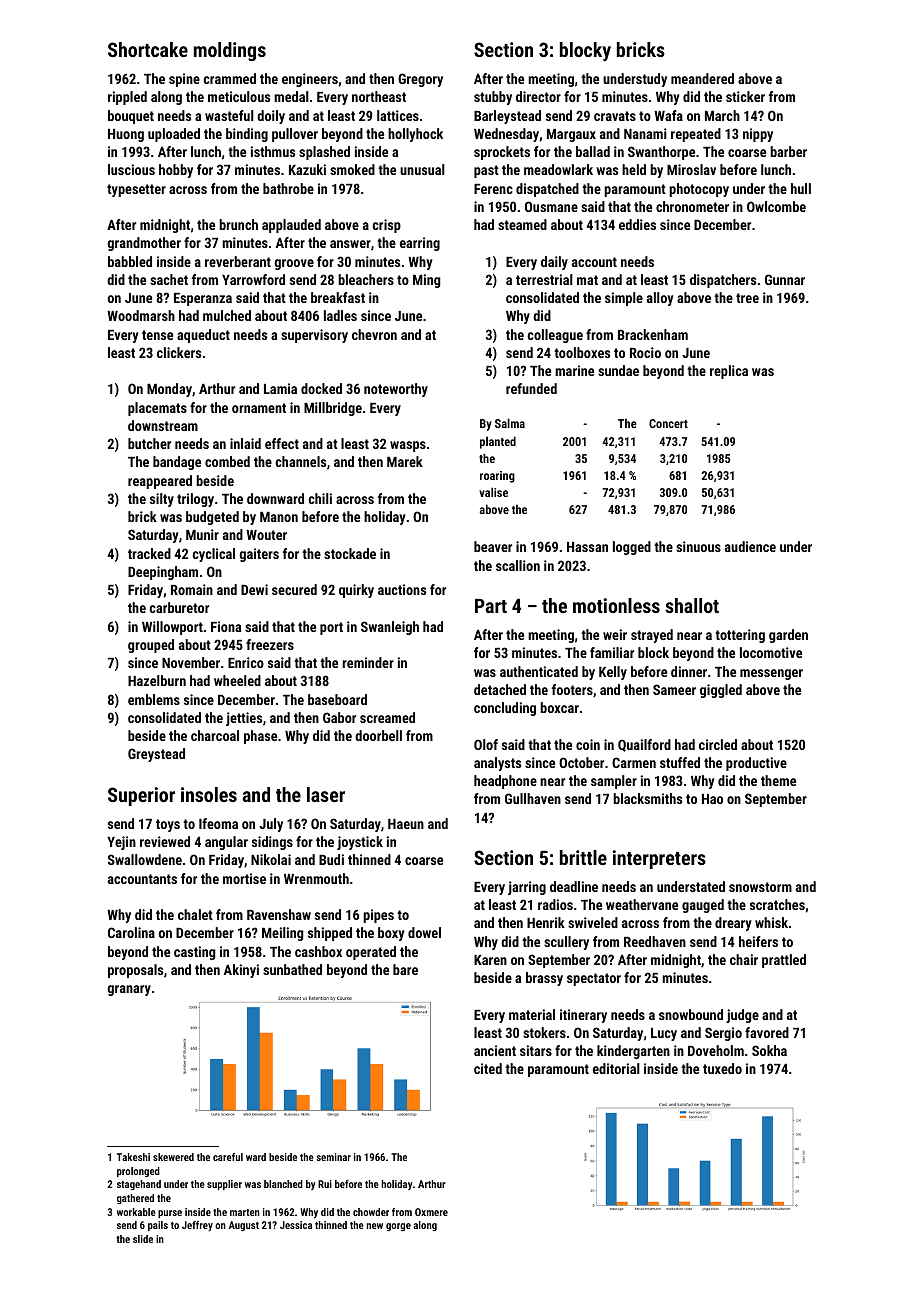  Describe the element at coordinates (331, 859) in the screenshot. I see `Budi` at that location.
